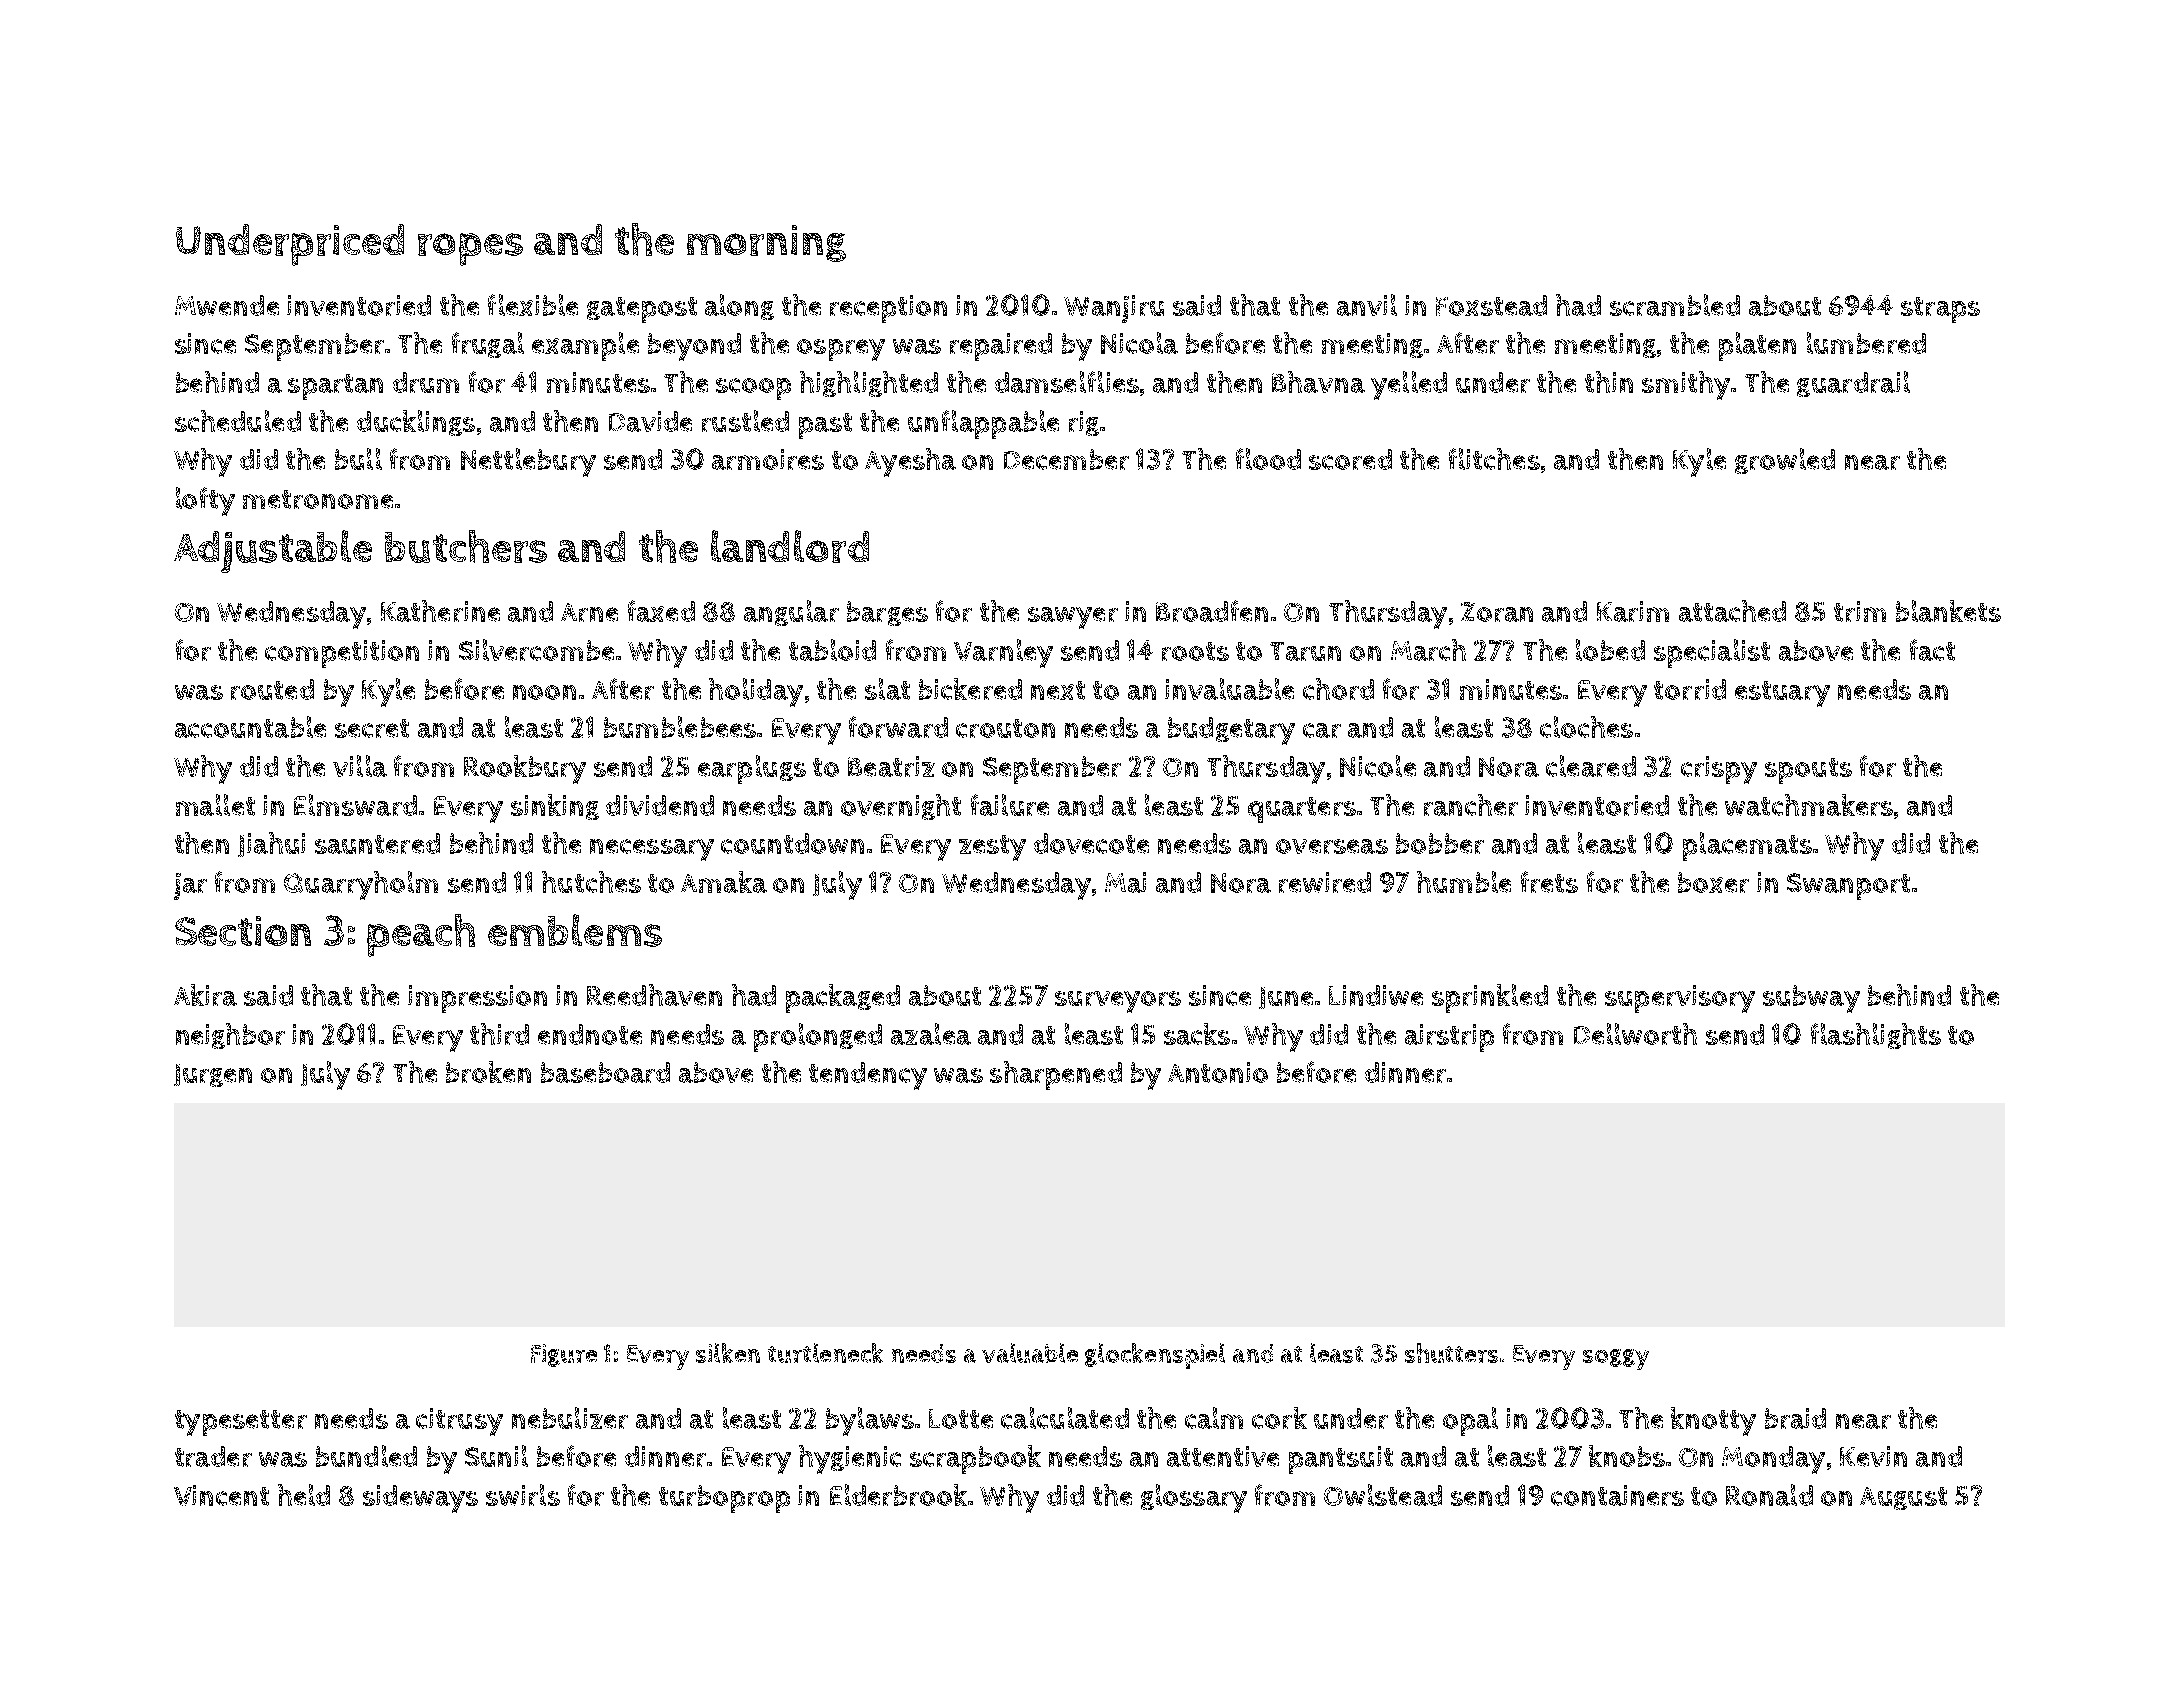  Describe the element at coordinates (1853, 384) in the document. I see `guardrail` at that location.
